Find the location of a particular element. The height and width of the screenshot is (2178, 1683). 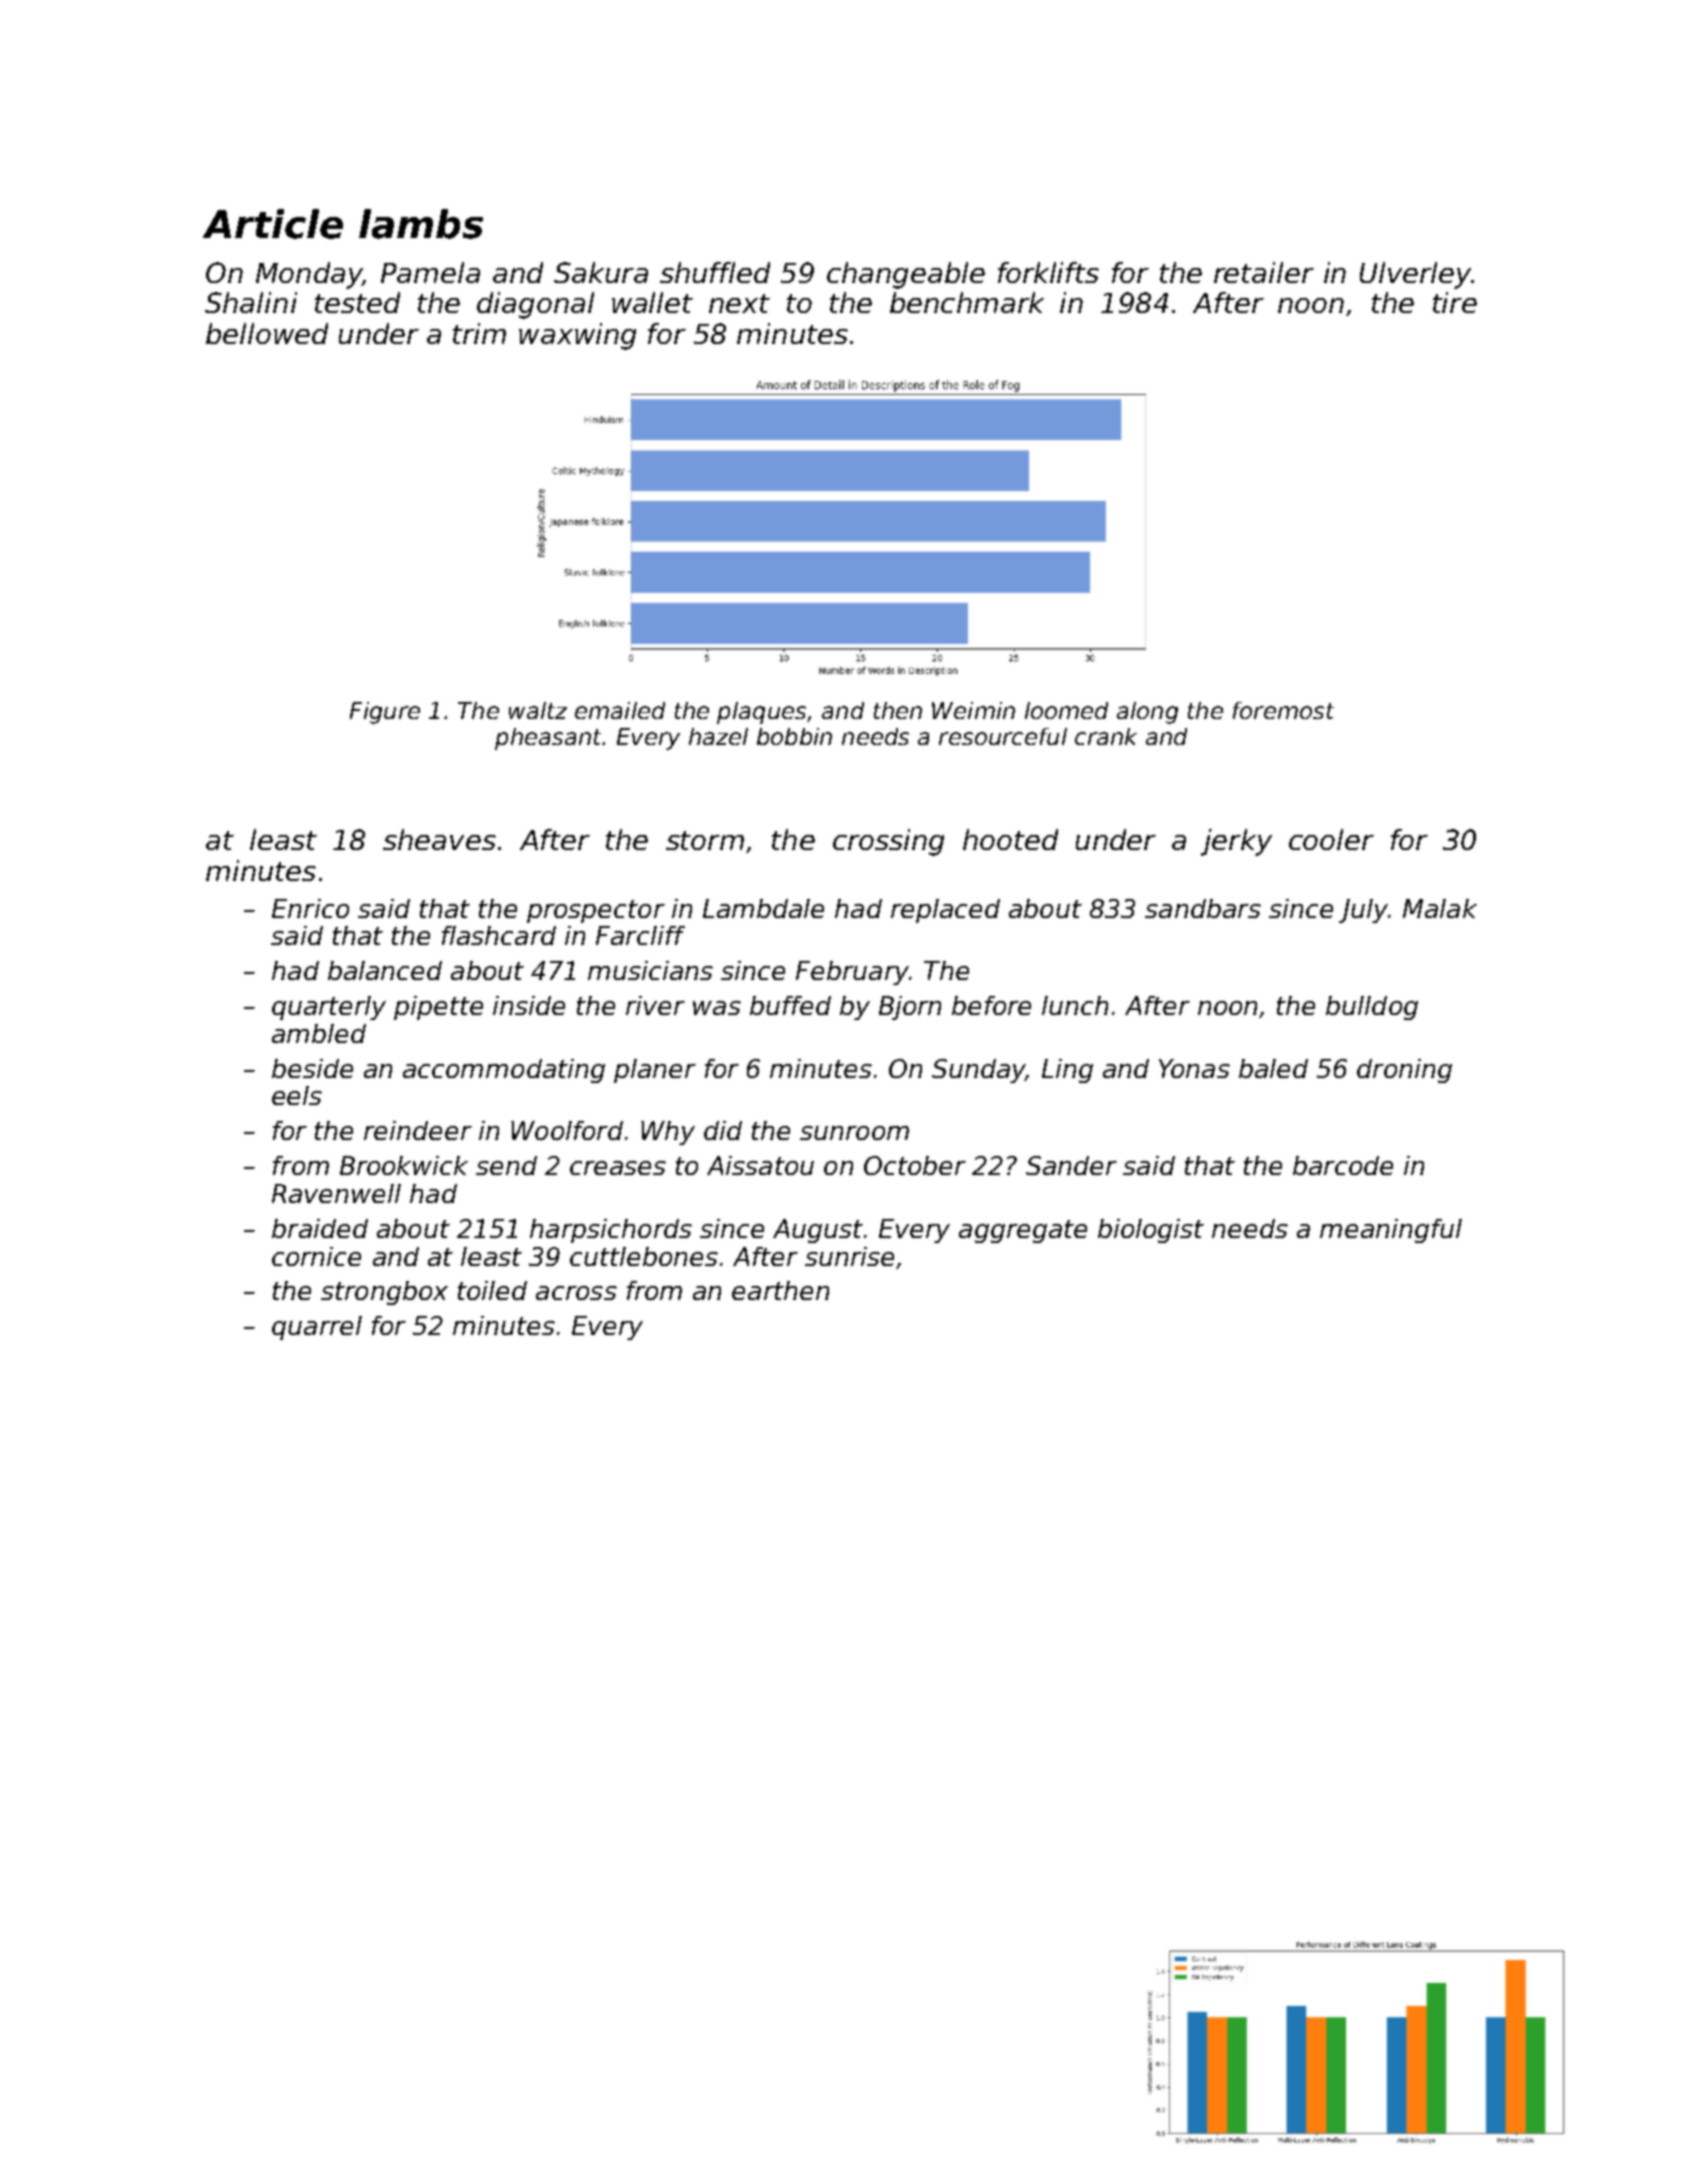

flashcard is located at coordinates (499, 935).
